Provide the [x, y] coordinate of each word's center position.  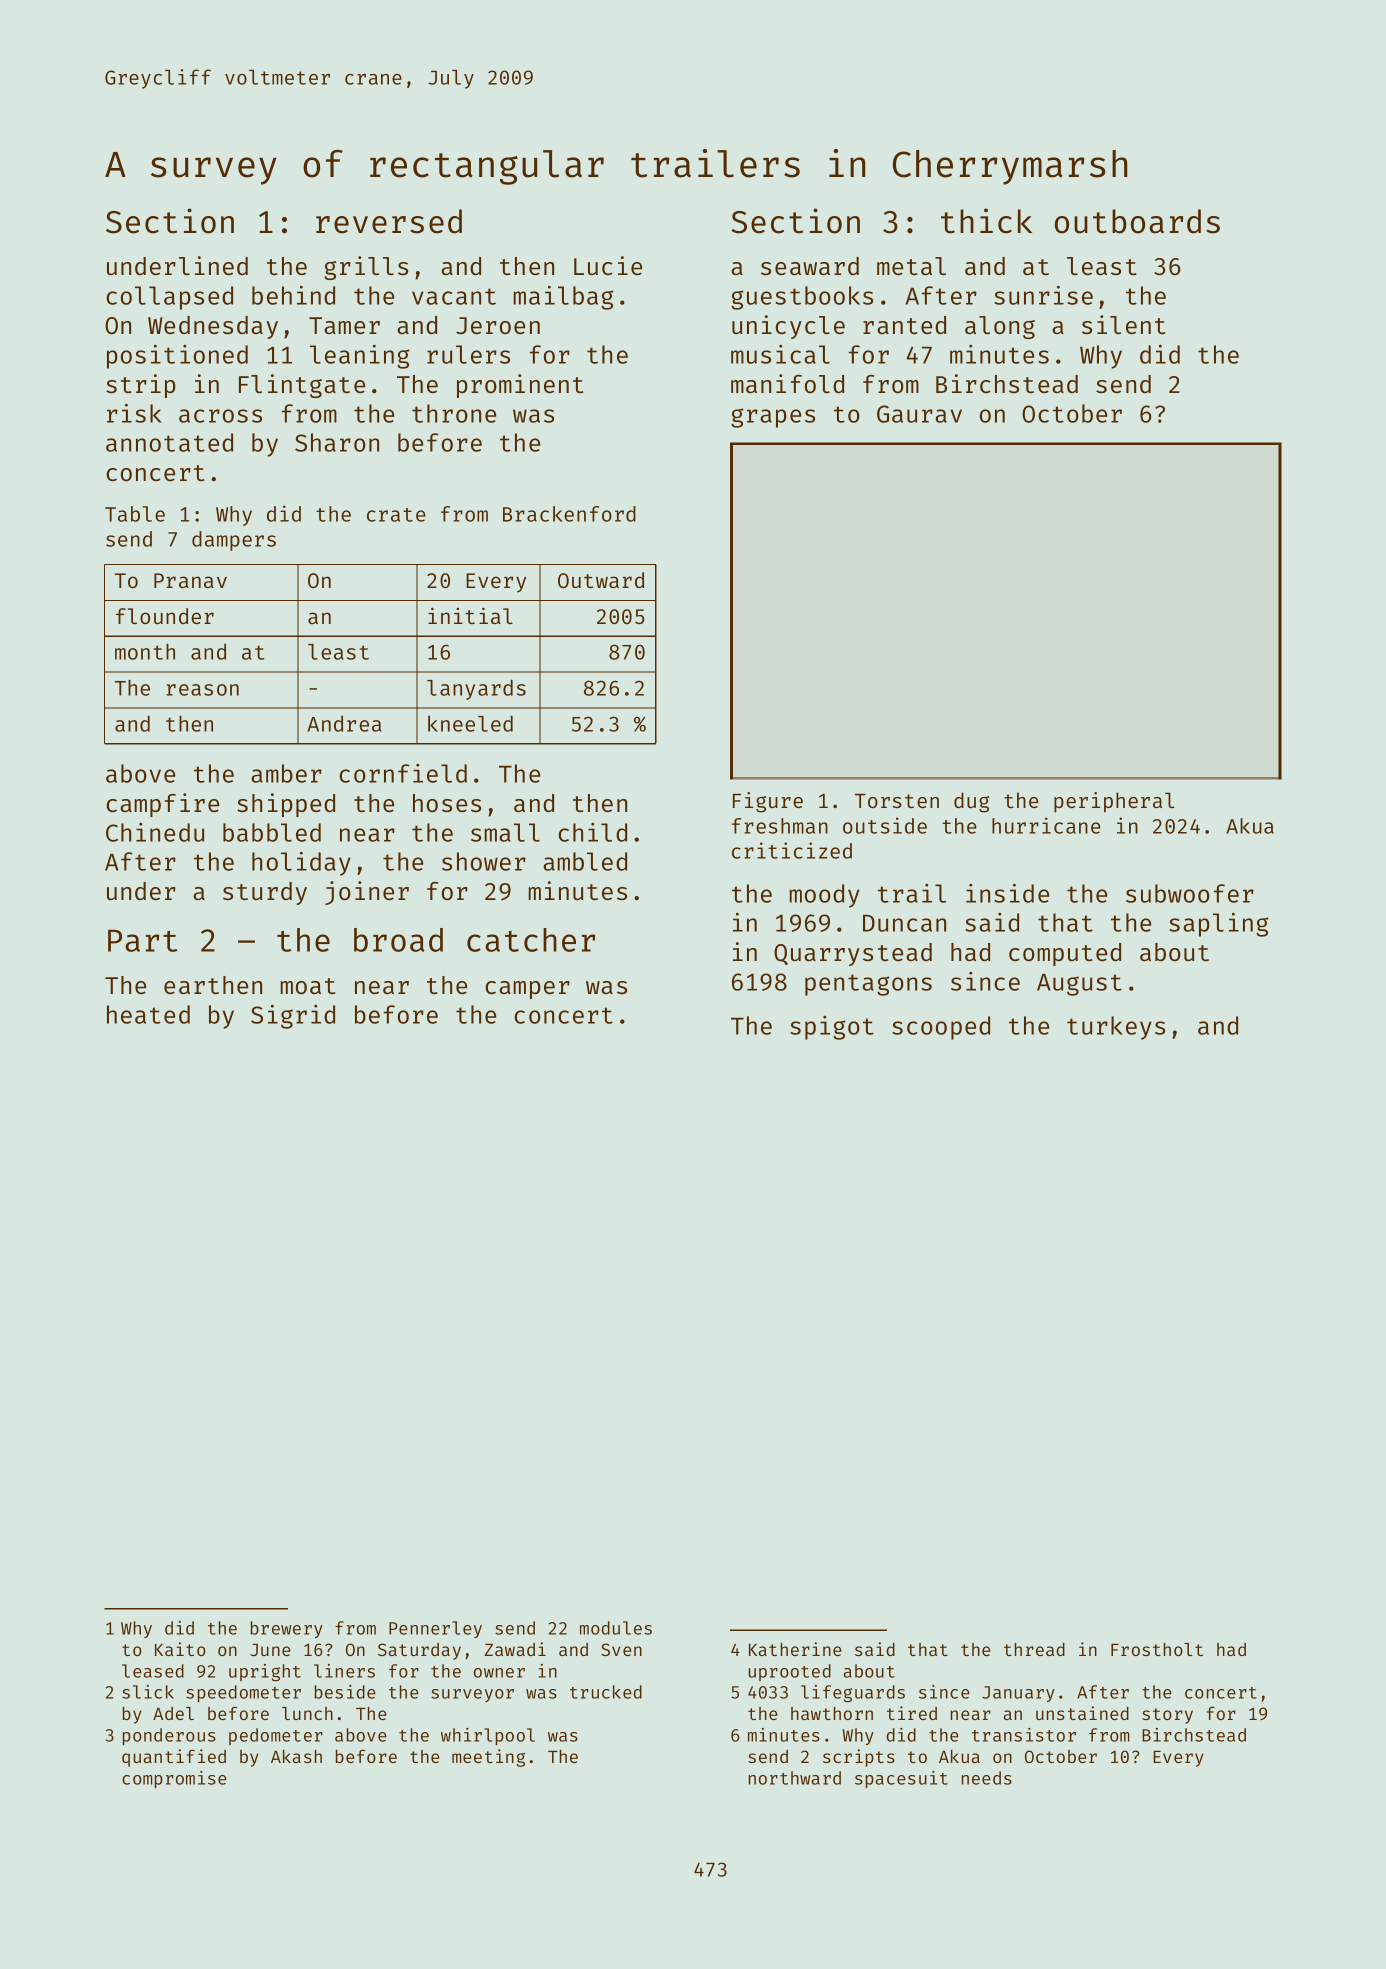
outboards [1137, 221]
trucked [606, 1692]
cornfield [403, 773]
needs [987, 1778]
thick [986, 221]
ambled [585, 861]
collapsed [169, 298]
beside [345, 1692]
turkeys [1116, 1028]
